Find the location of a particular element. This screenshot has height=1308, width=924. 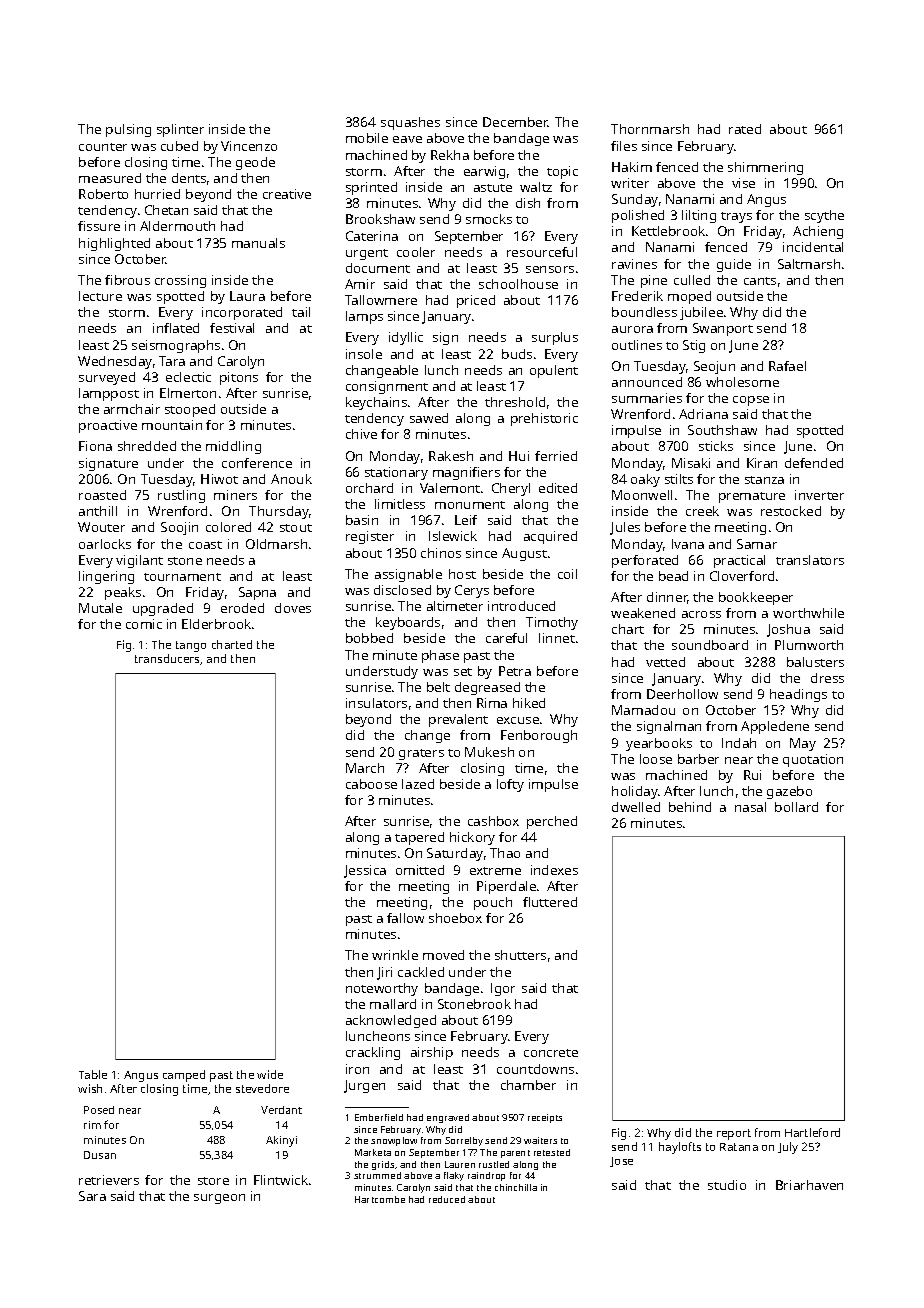

counter is located at coordinates (103, 147).
